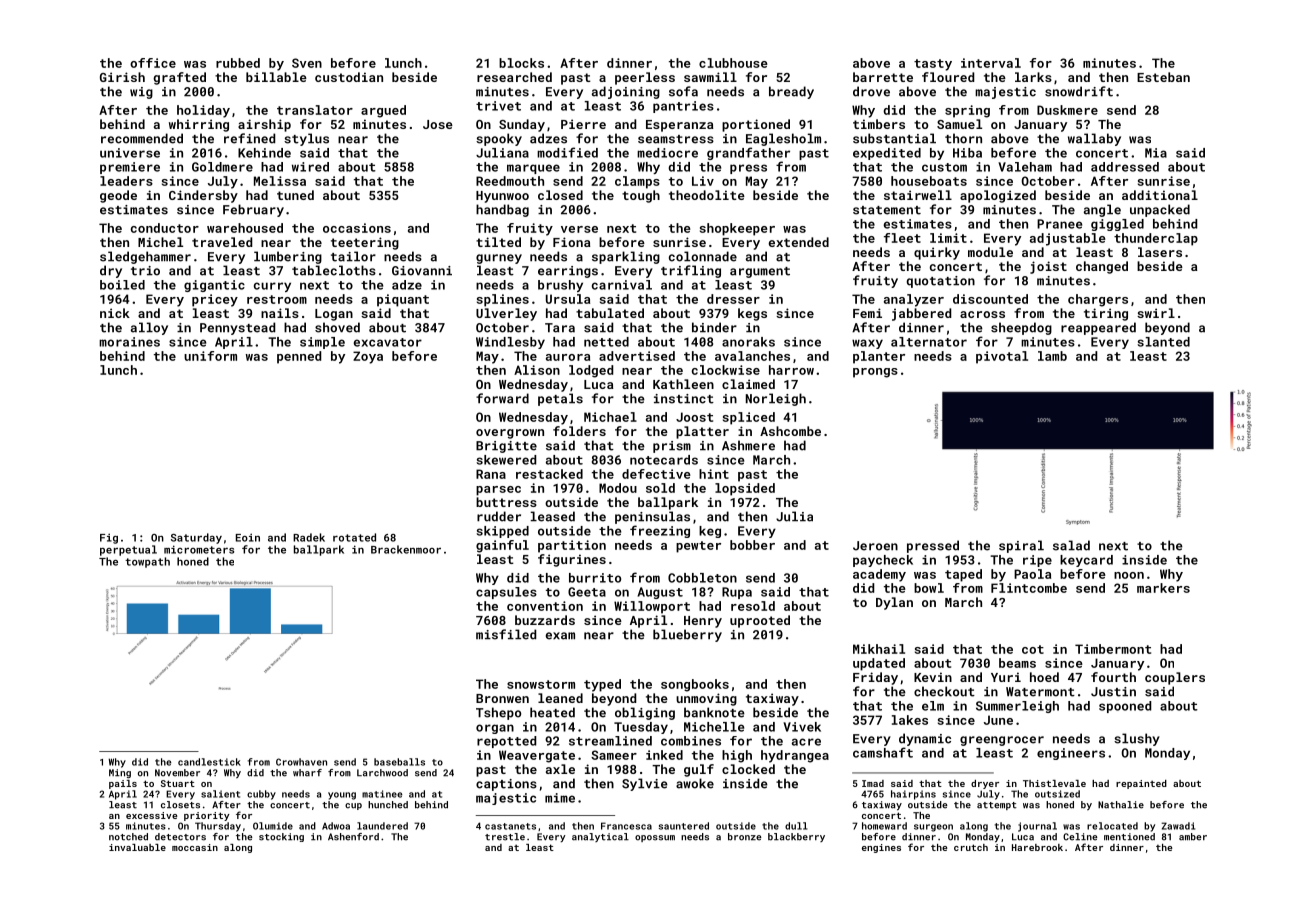 The image size is (1308, 924). Describe the element at coordinates (1163, 342) in the document. I see `slanted` at that location.
